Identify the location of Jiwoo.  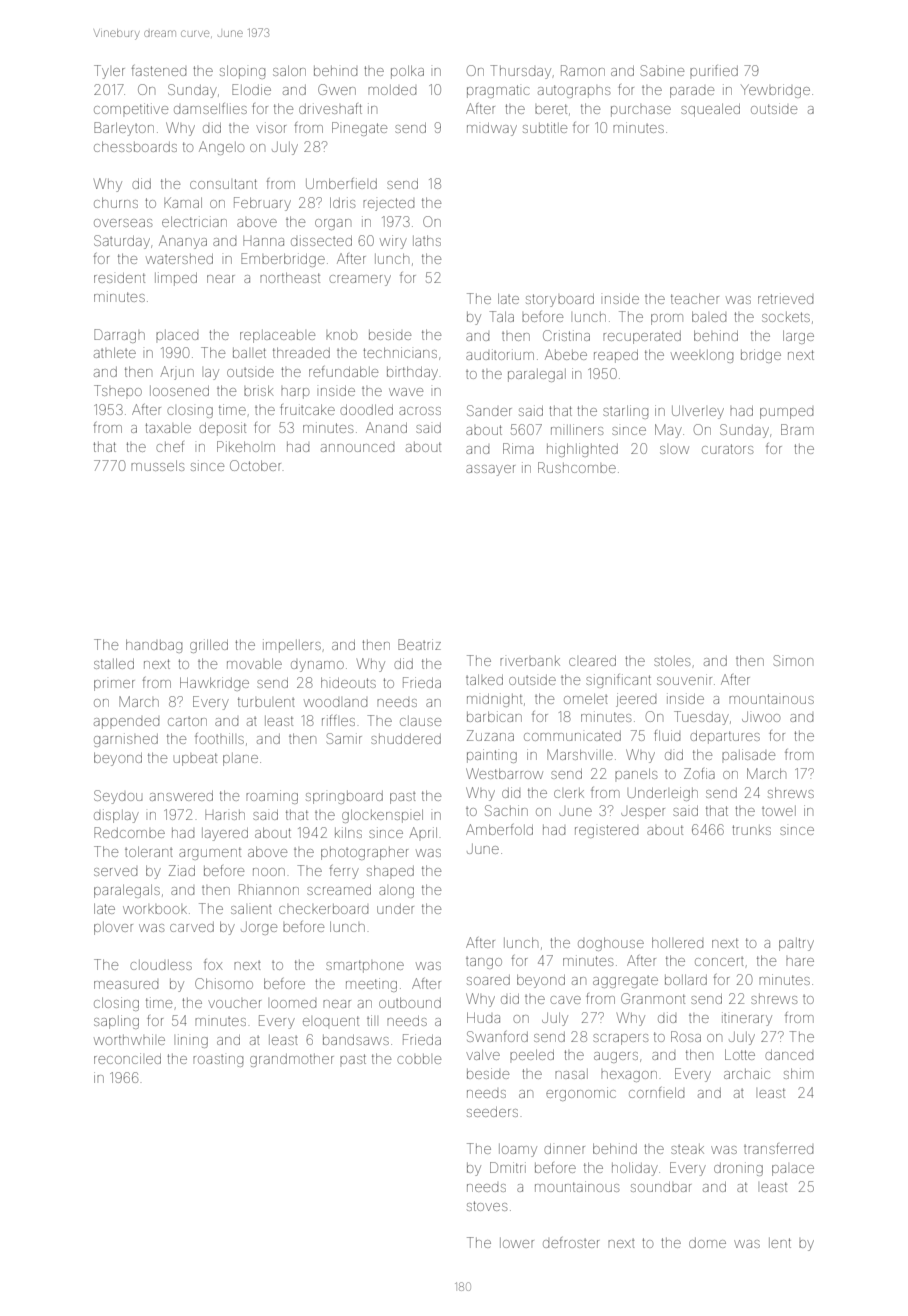
(761, 717).
